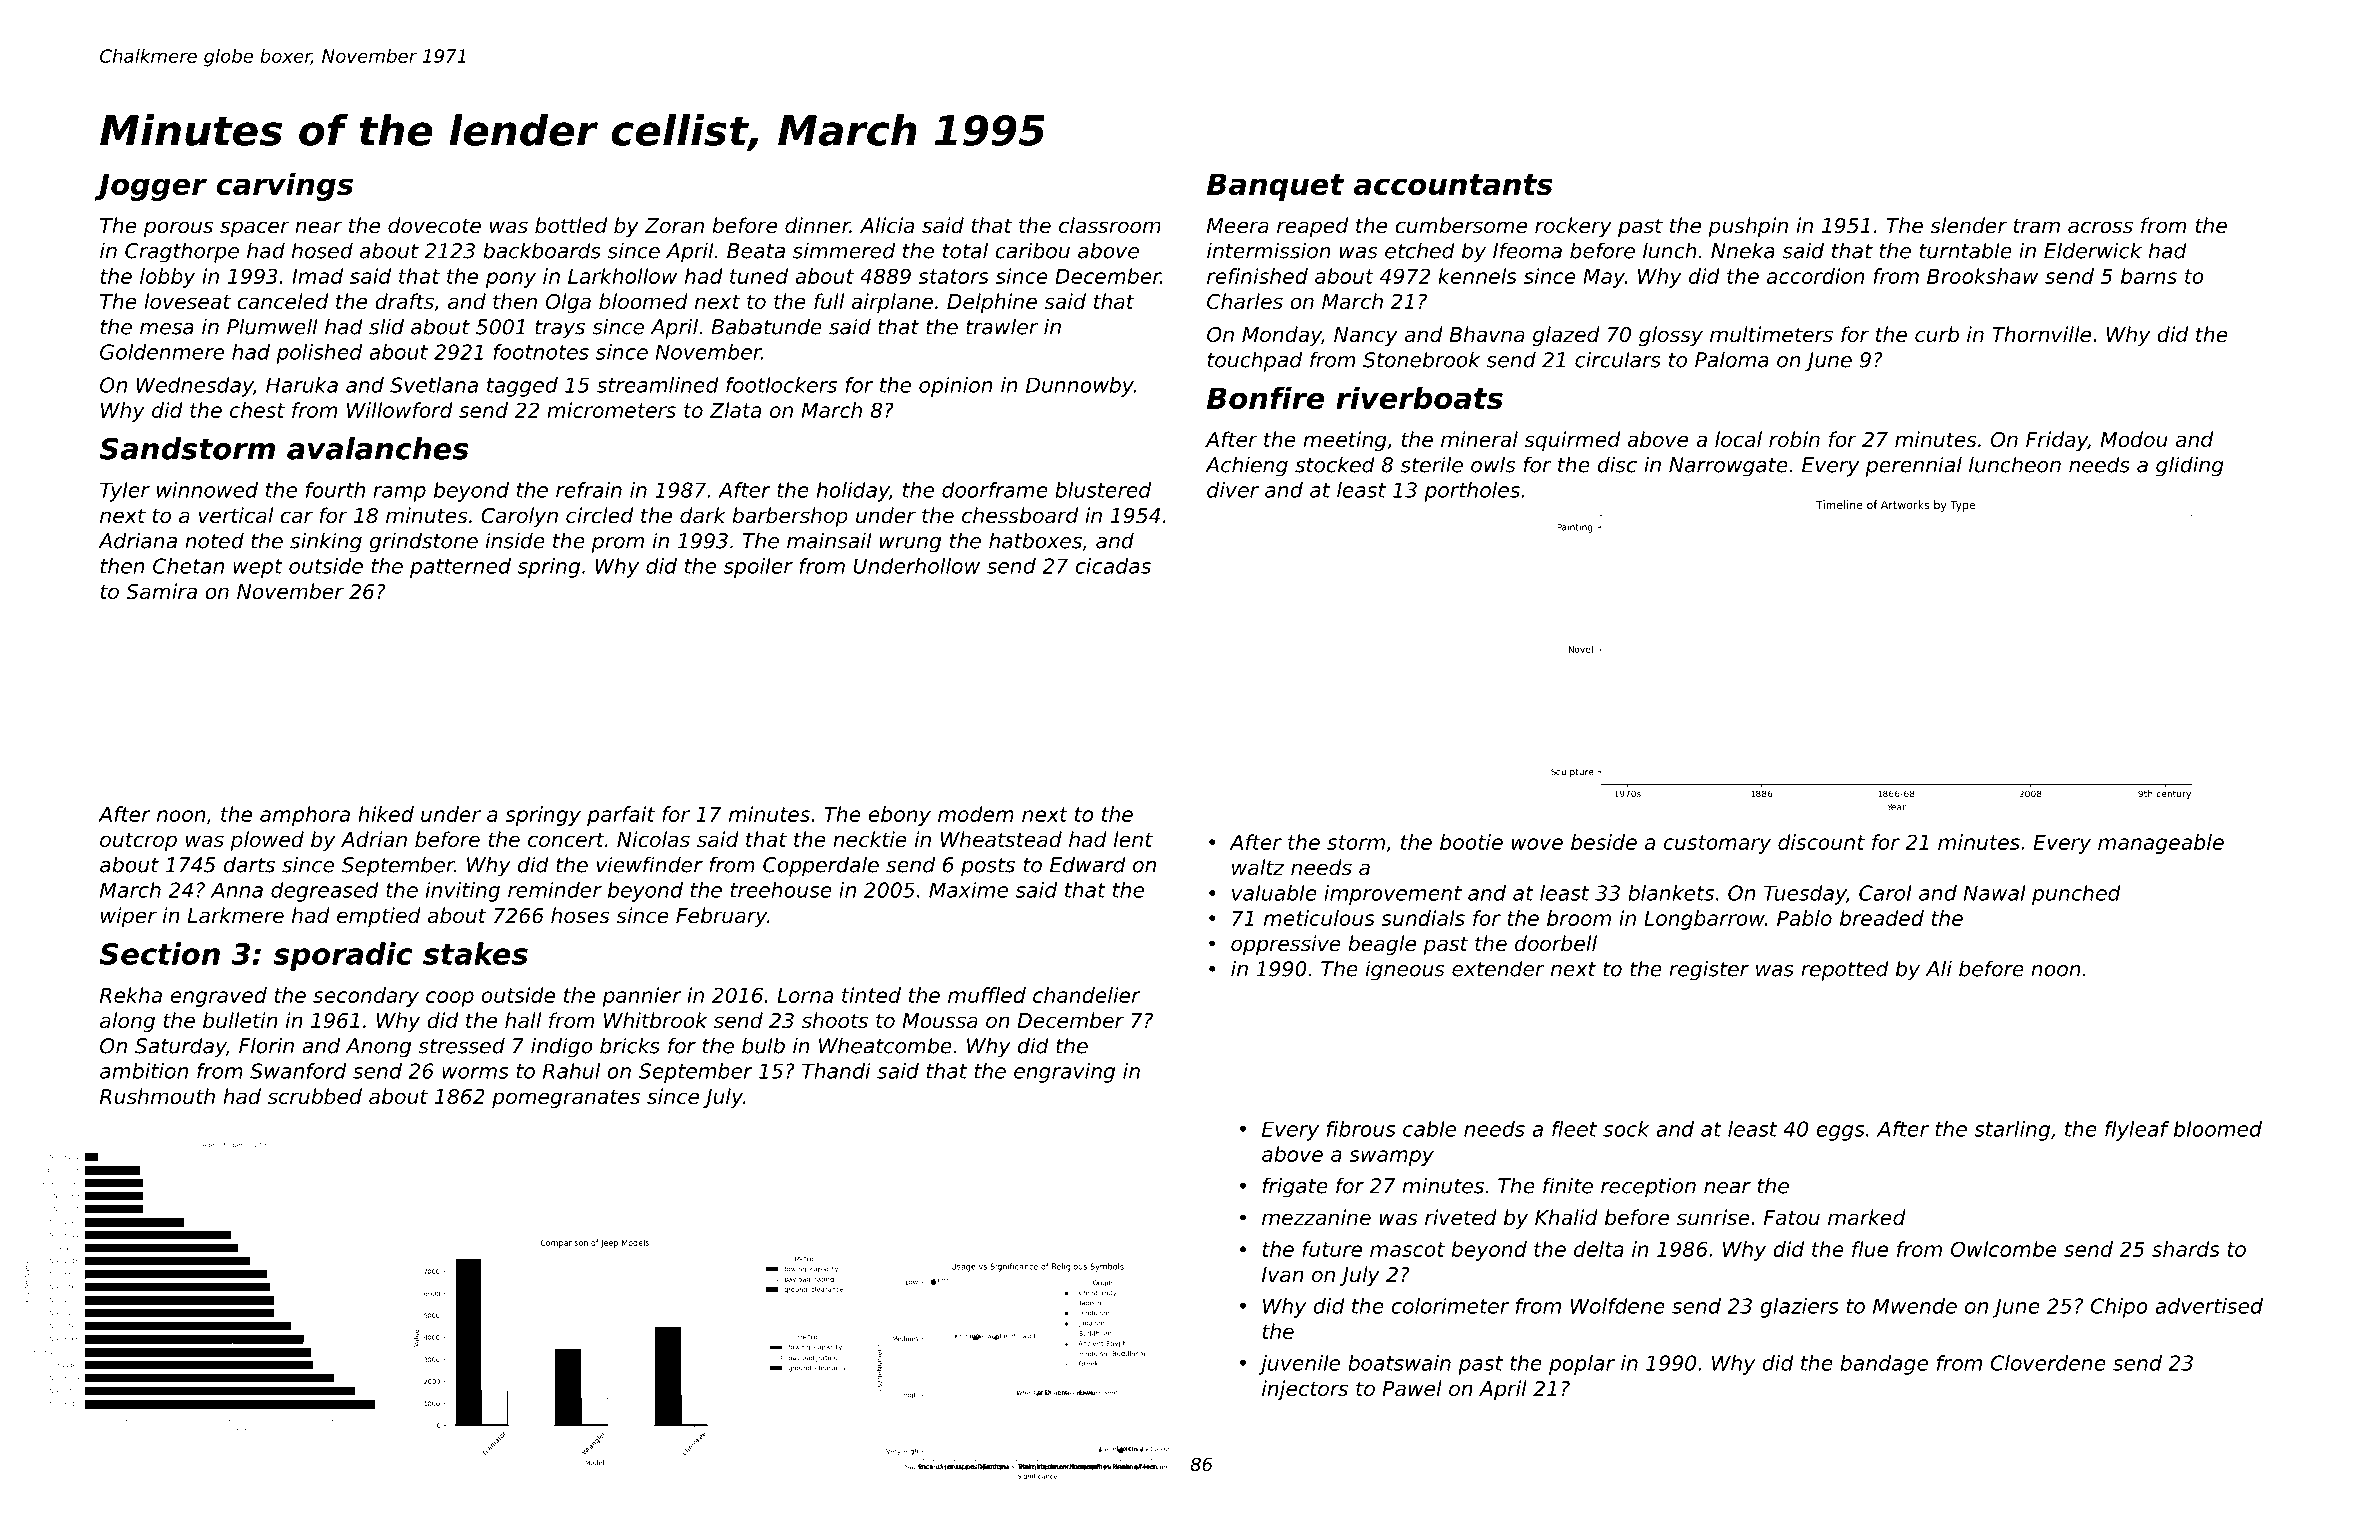 This screenshot has width=2380, height=1540. What do you see at coordinates (1305, 1390) in the screenshot?
I see `injectors` at bounding box center [1305, 1390].
